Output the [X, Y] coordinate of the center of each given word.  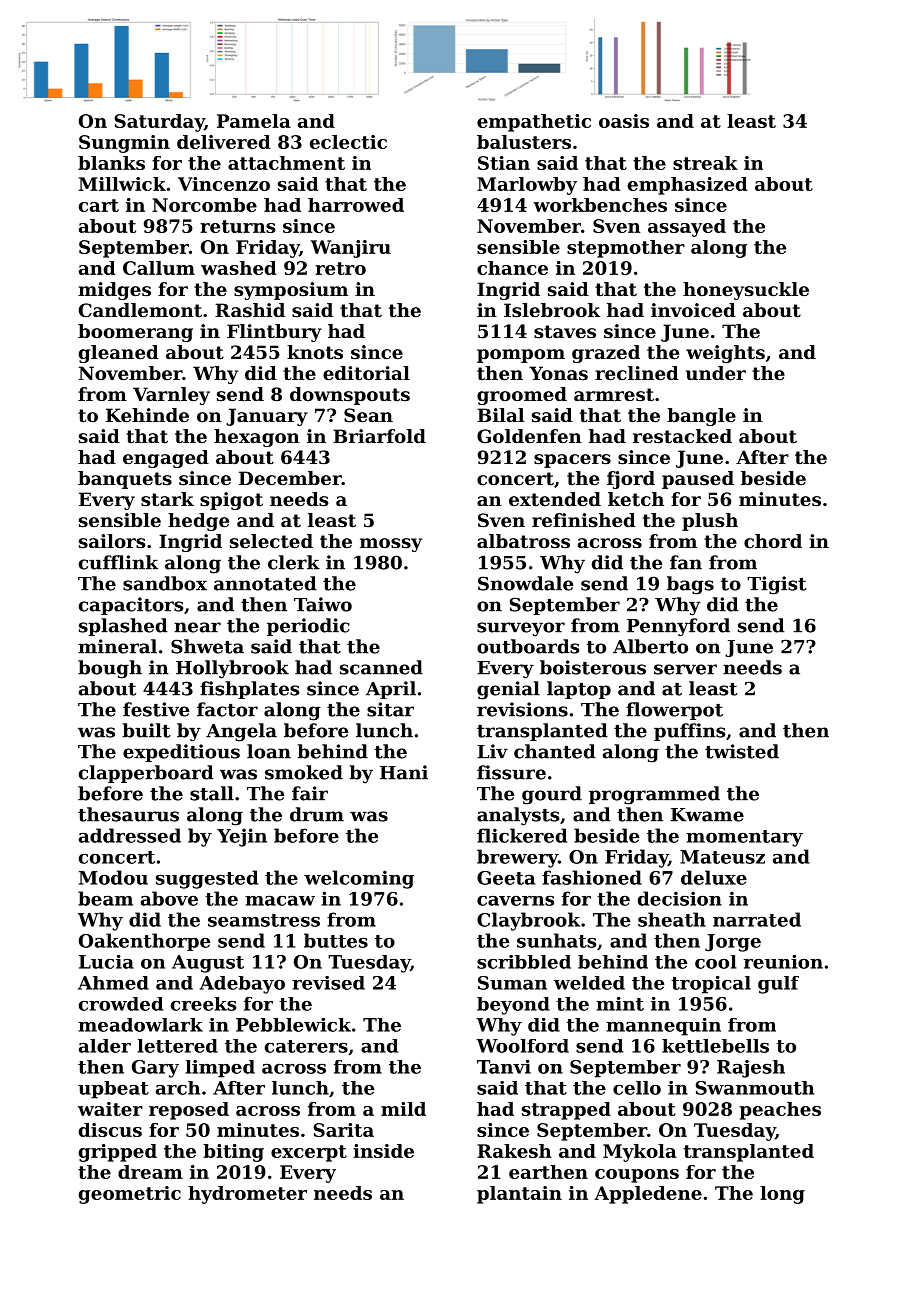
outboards [528, 646]
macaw [280, 901]
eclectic [348, 142]
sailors [112, 541]
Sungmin [124, 144]
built [146, 730]
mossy [391, 545]
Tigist [776, 585]
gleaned [119, 354]
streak [705, 163]
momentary [744, 838]
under [716, 373]
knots [315, 352]
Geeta [506, 878]
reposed [189, 1111]
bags [690, 585]
